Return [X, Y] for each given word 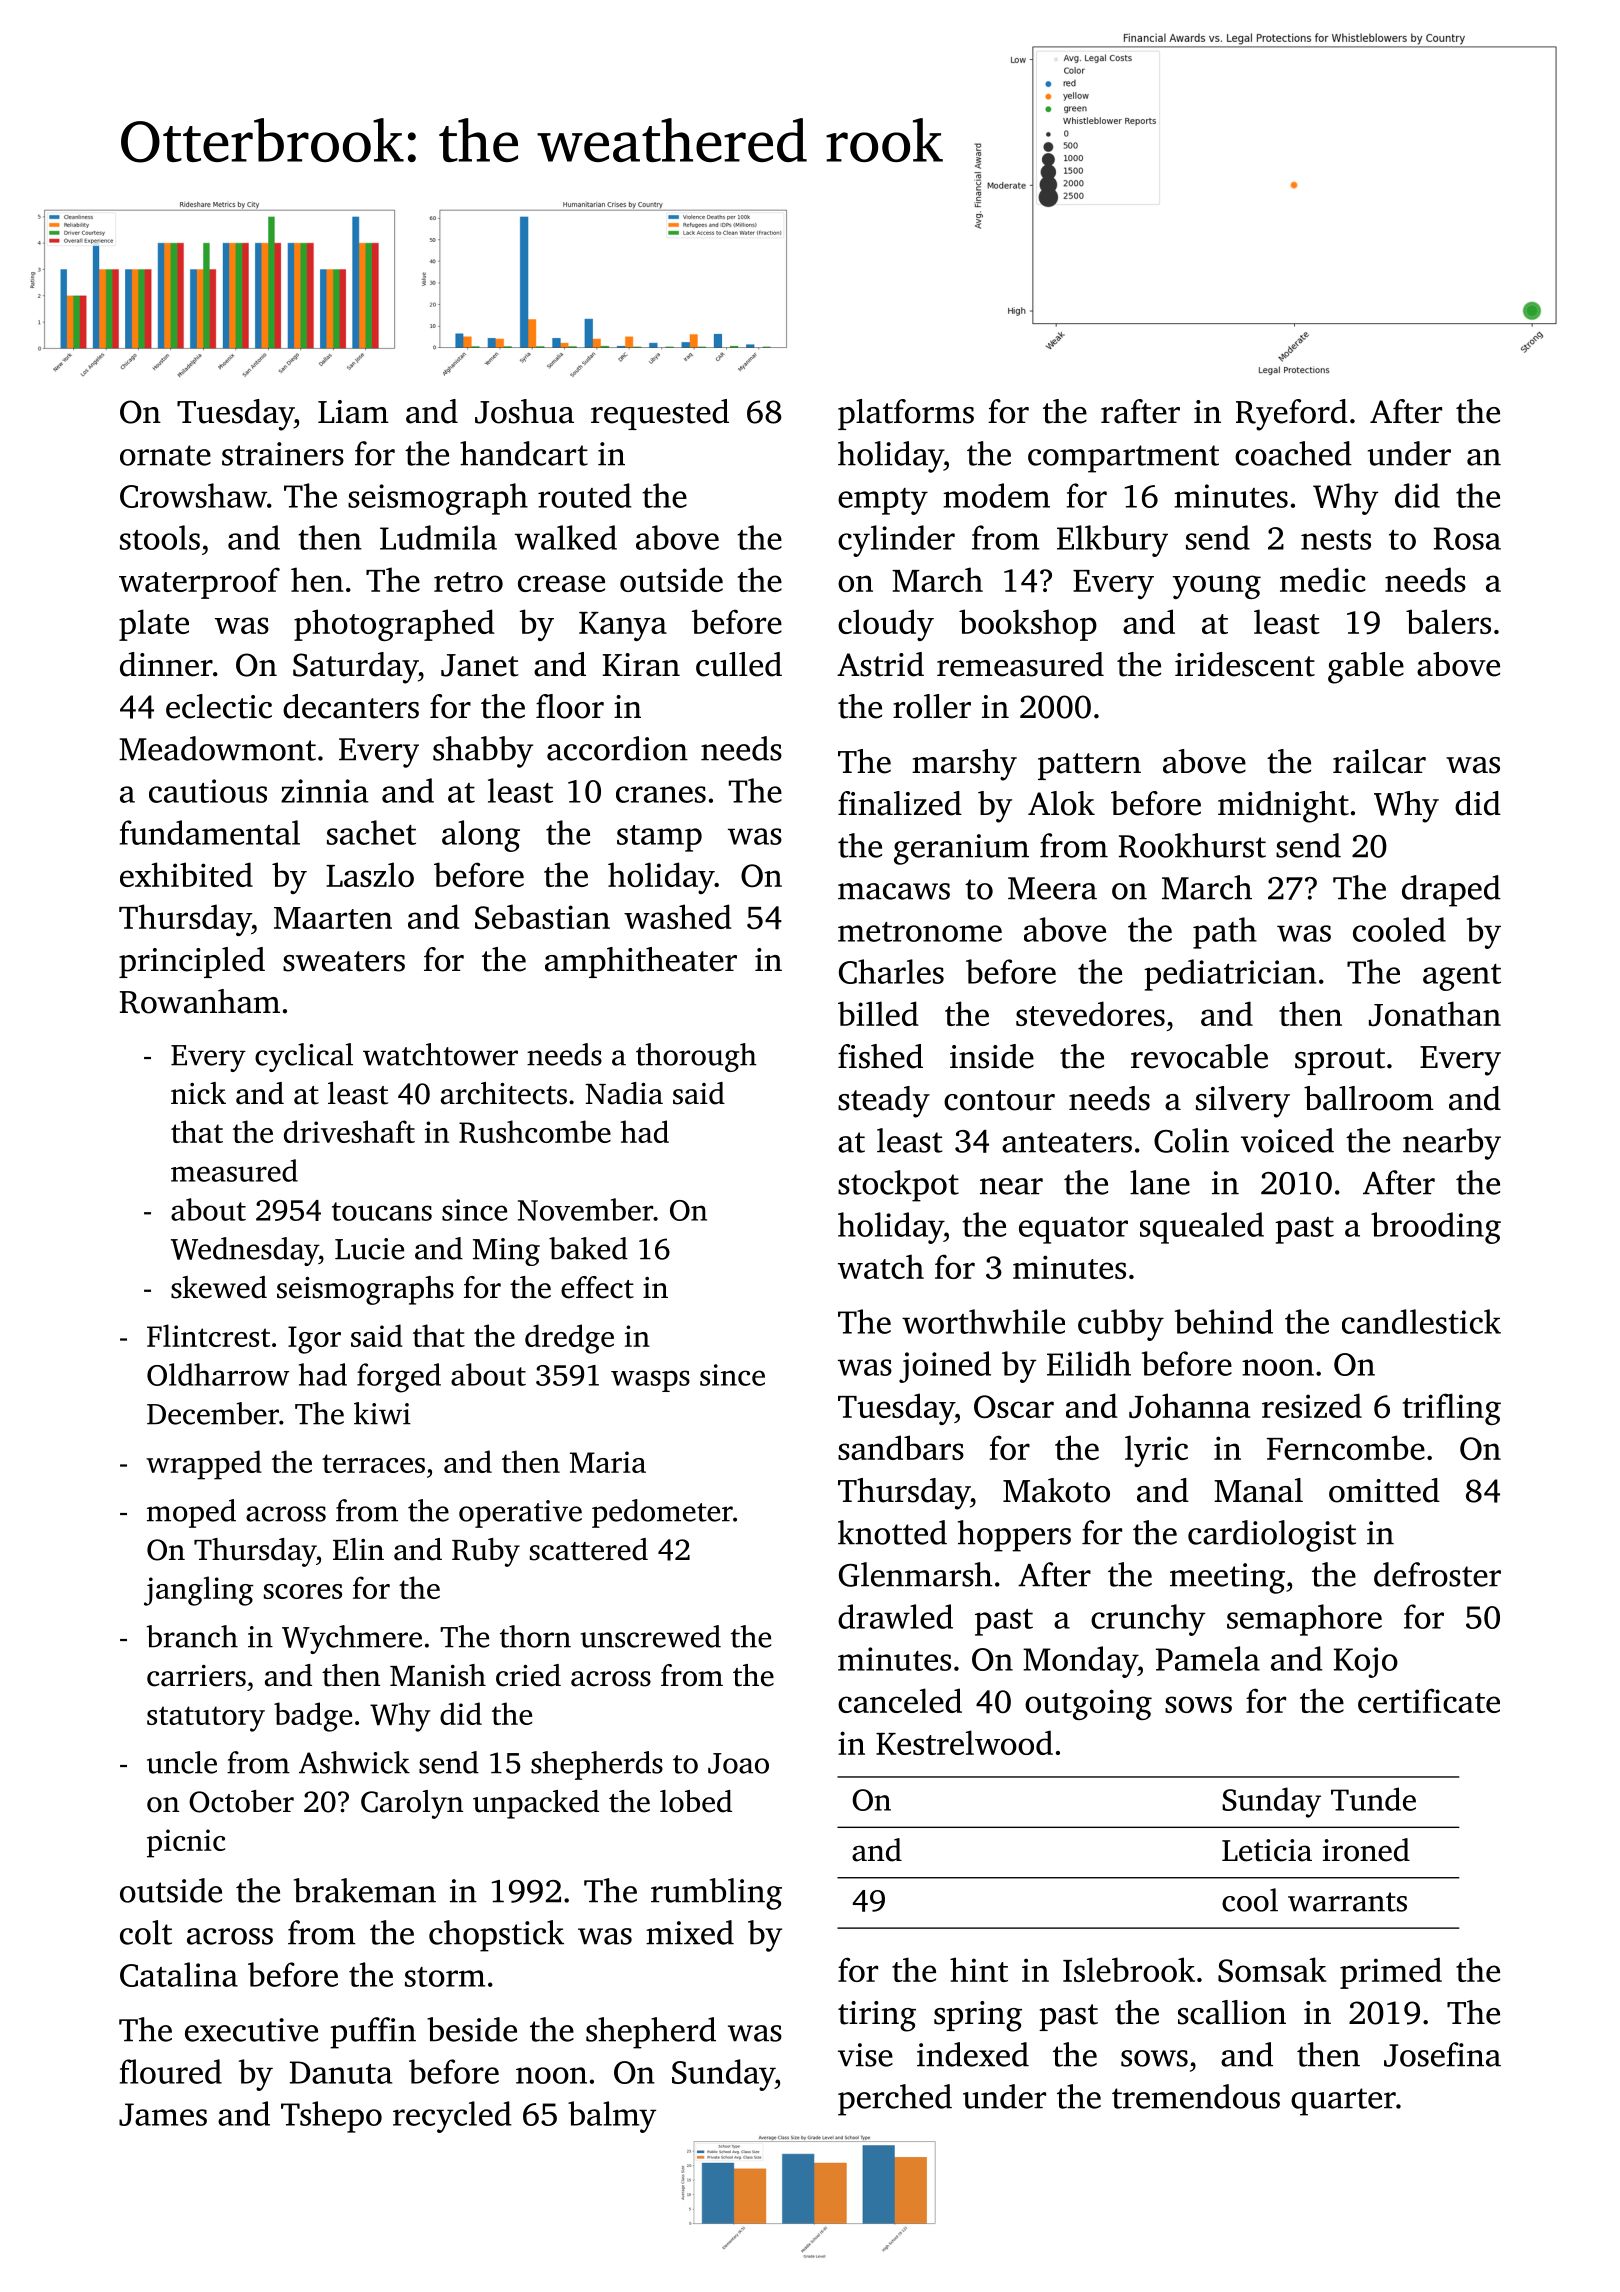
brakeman [365, 1890]
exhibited [186, 874]
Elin [358, 1549]
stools [160, 537]
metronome [920, 932]
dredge [569, 1339]
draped [1451, 891]
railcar [1379, 761]
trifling [1452, 1409]
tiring [877, 2016]
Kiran [641, 665]
